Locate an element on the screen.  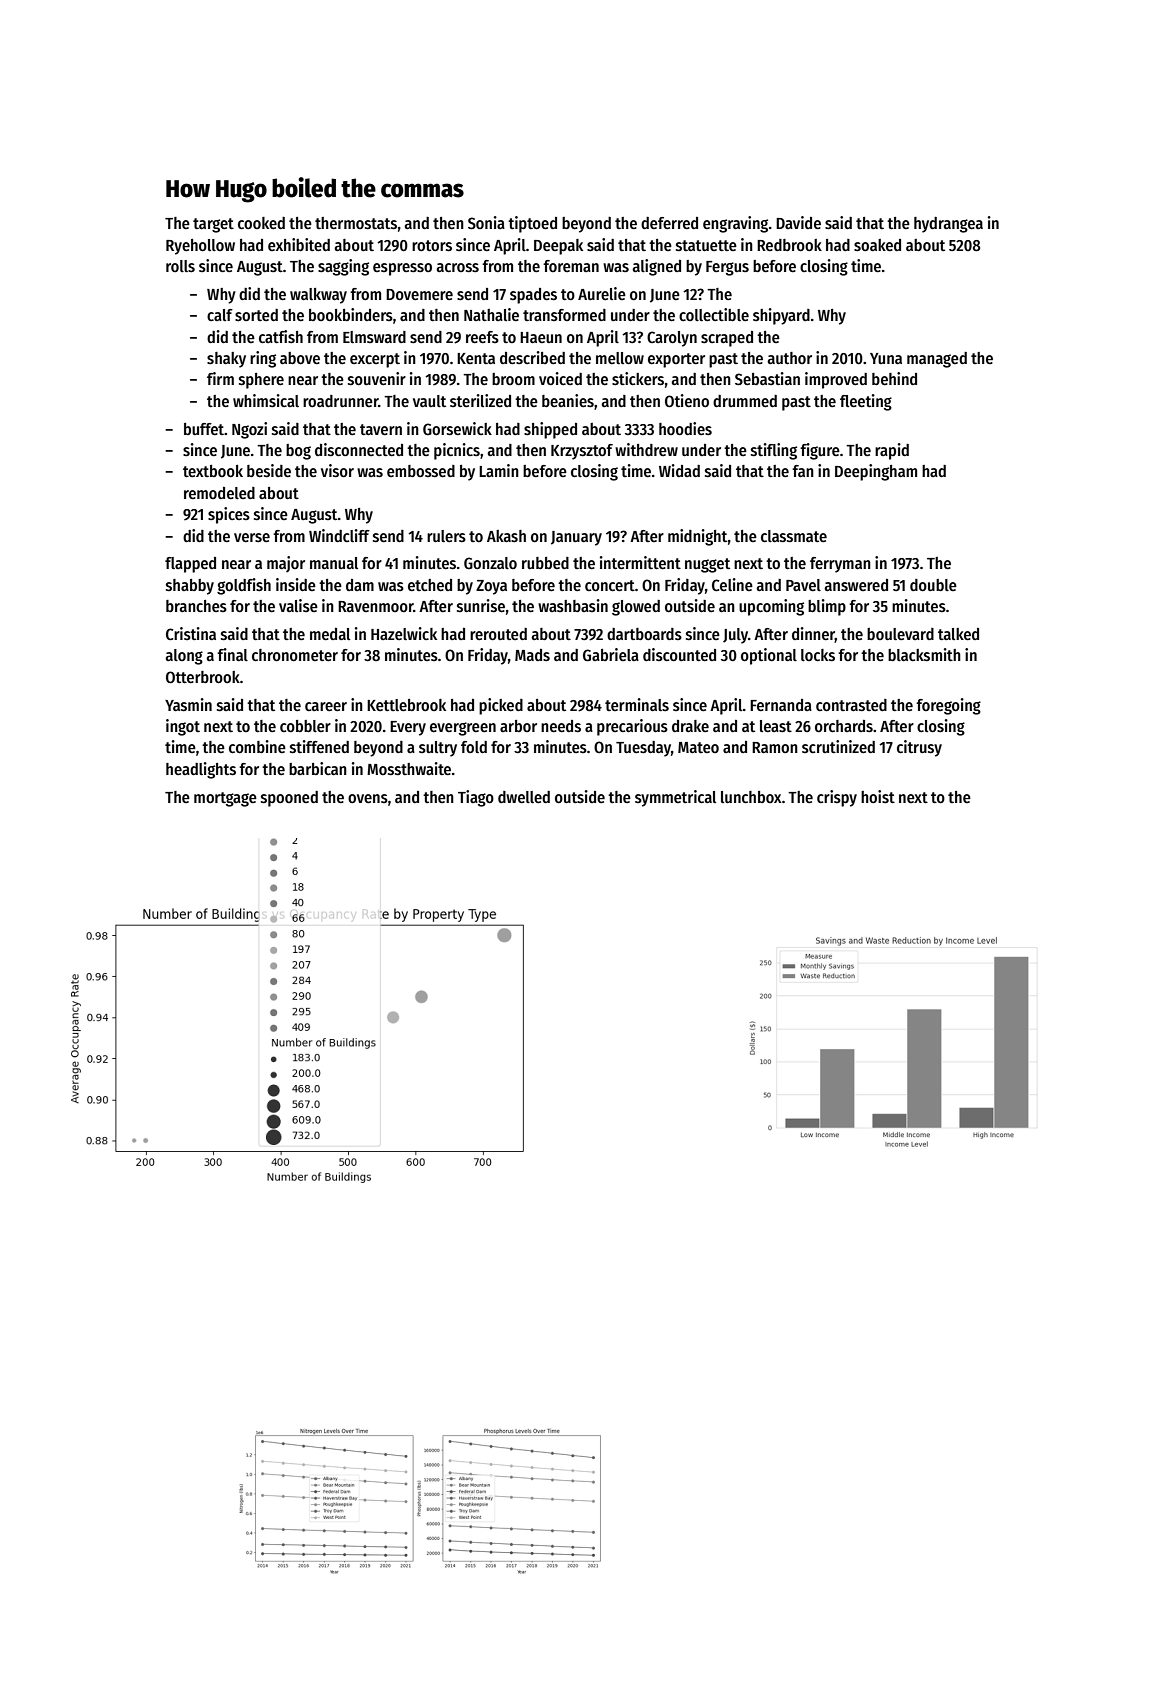
deferred is located at coordinates (669, 223).
